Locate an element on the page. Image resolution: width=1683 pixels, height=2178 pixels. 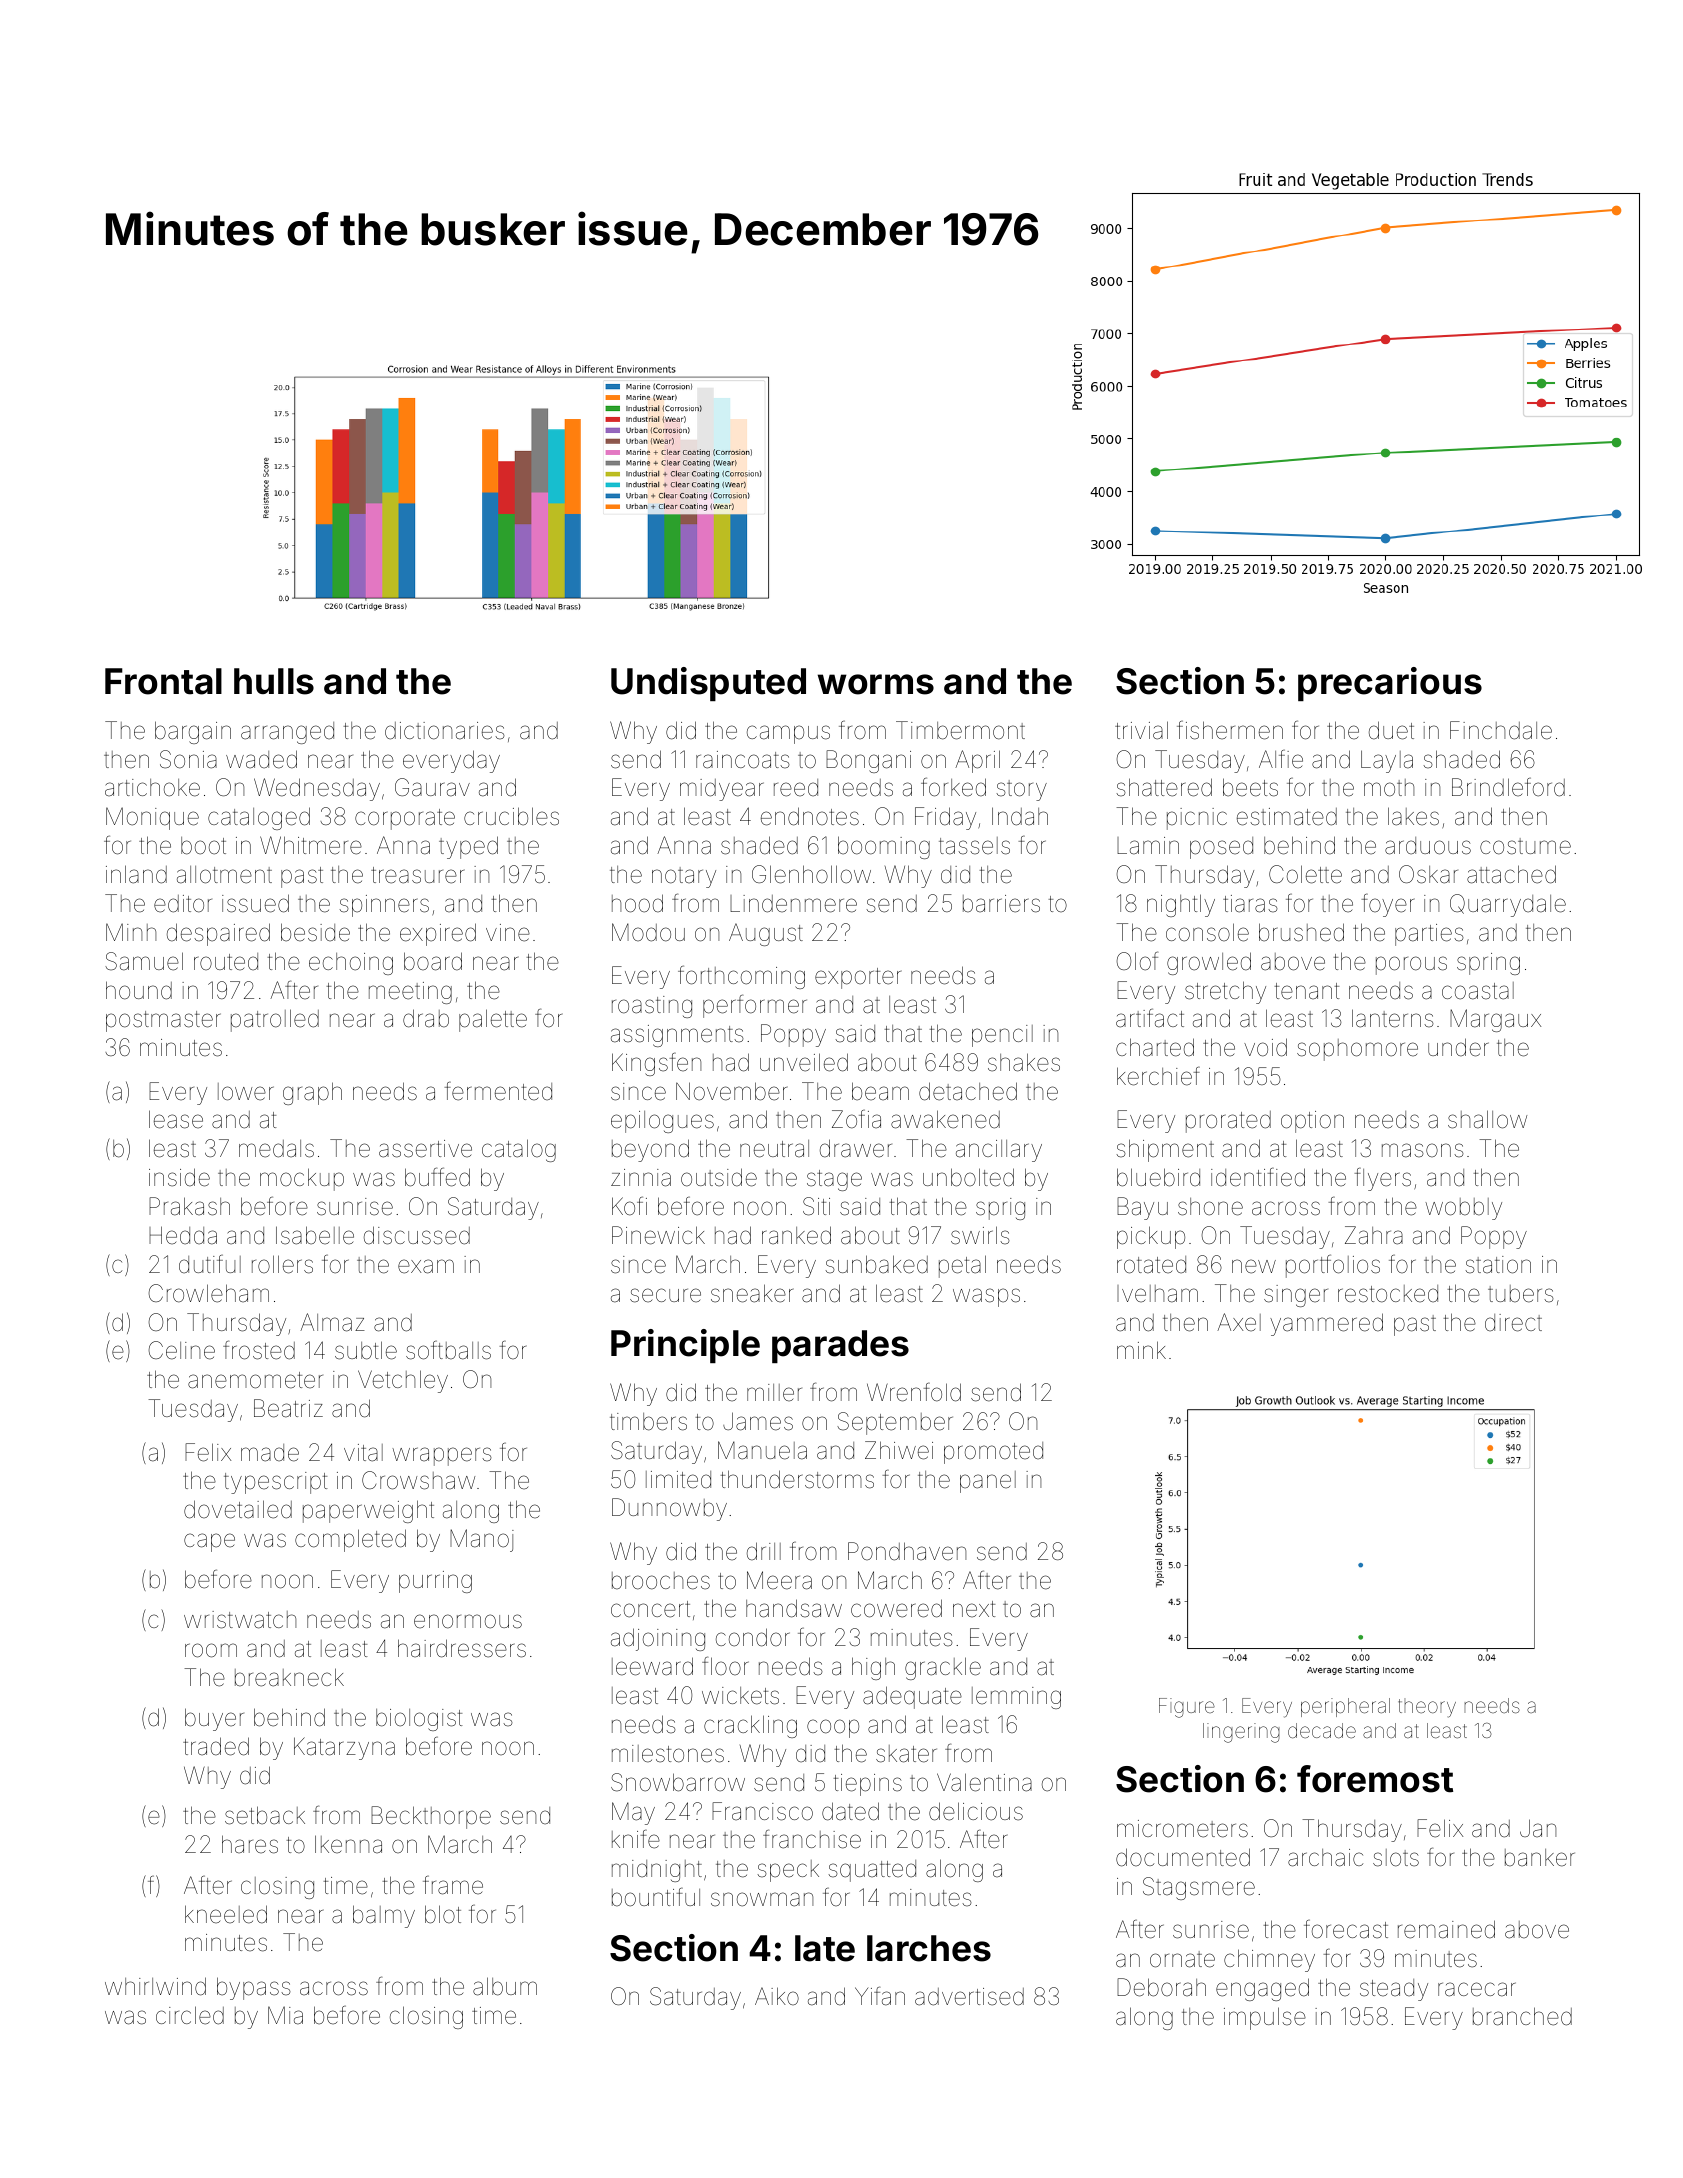
Mia is located at coordinates (285, 2015).
